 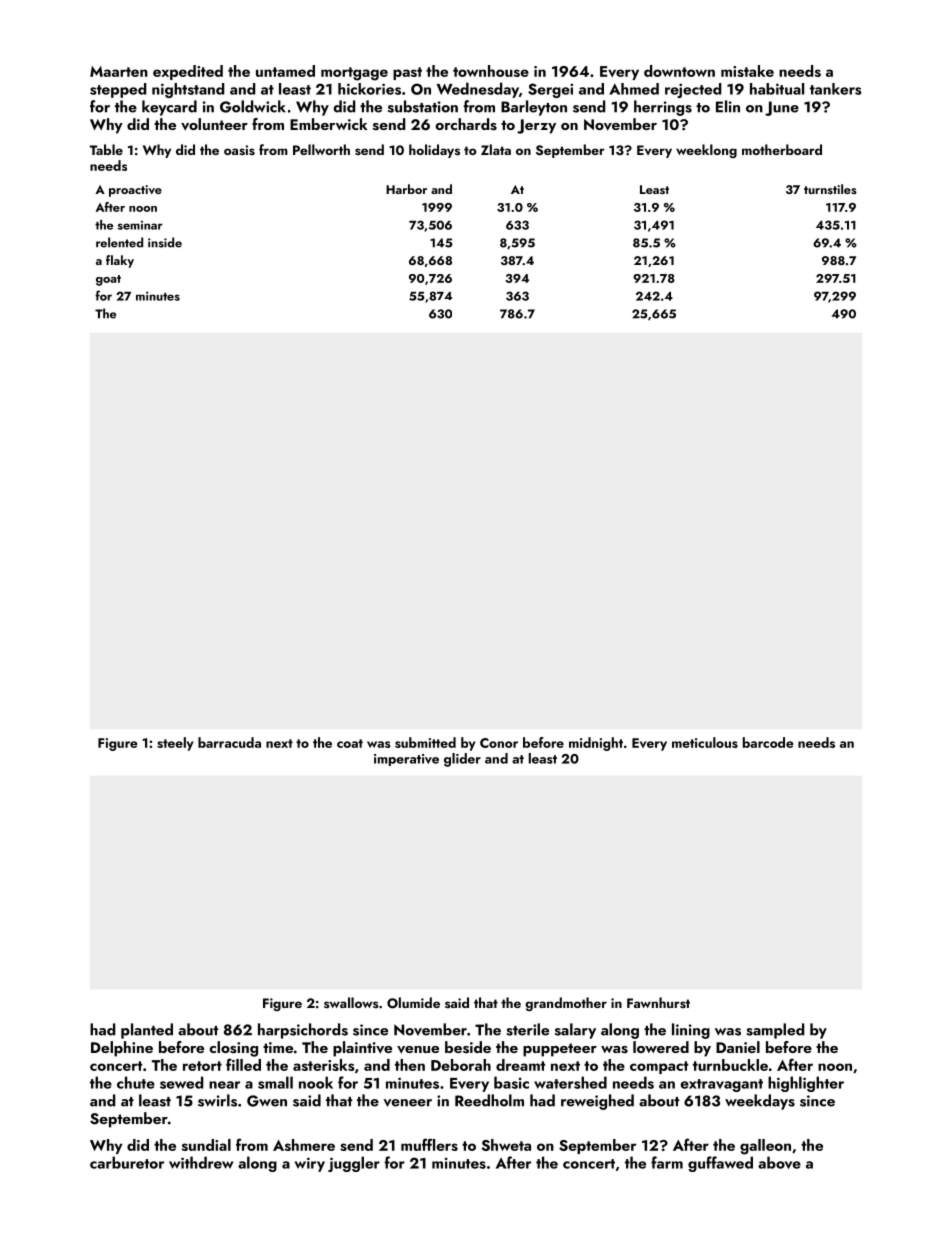 What do you see at coordinates (491, 71) in the page?
I see `townhouse` at bounding box center [491, 71].
